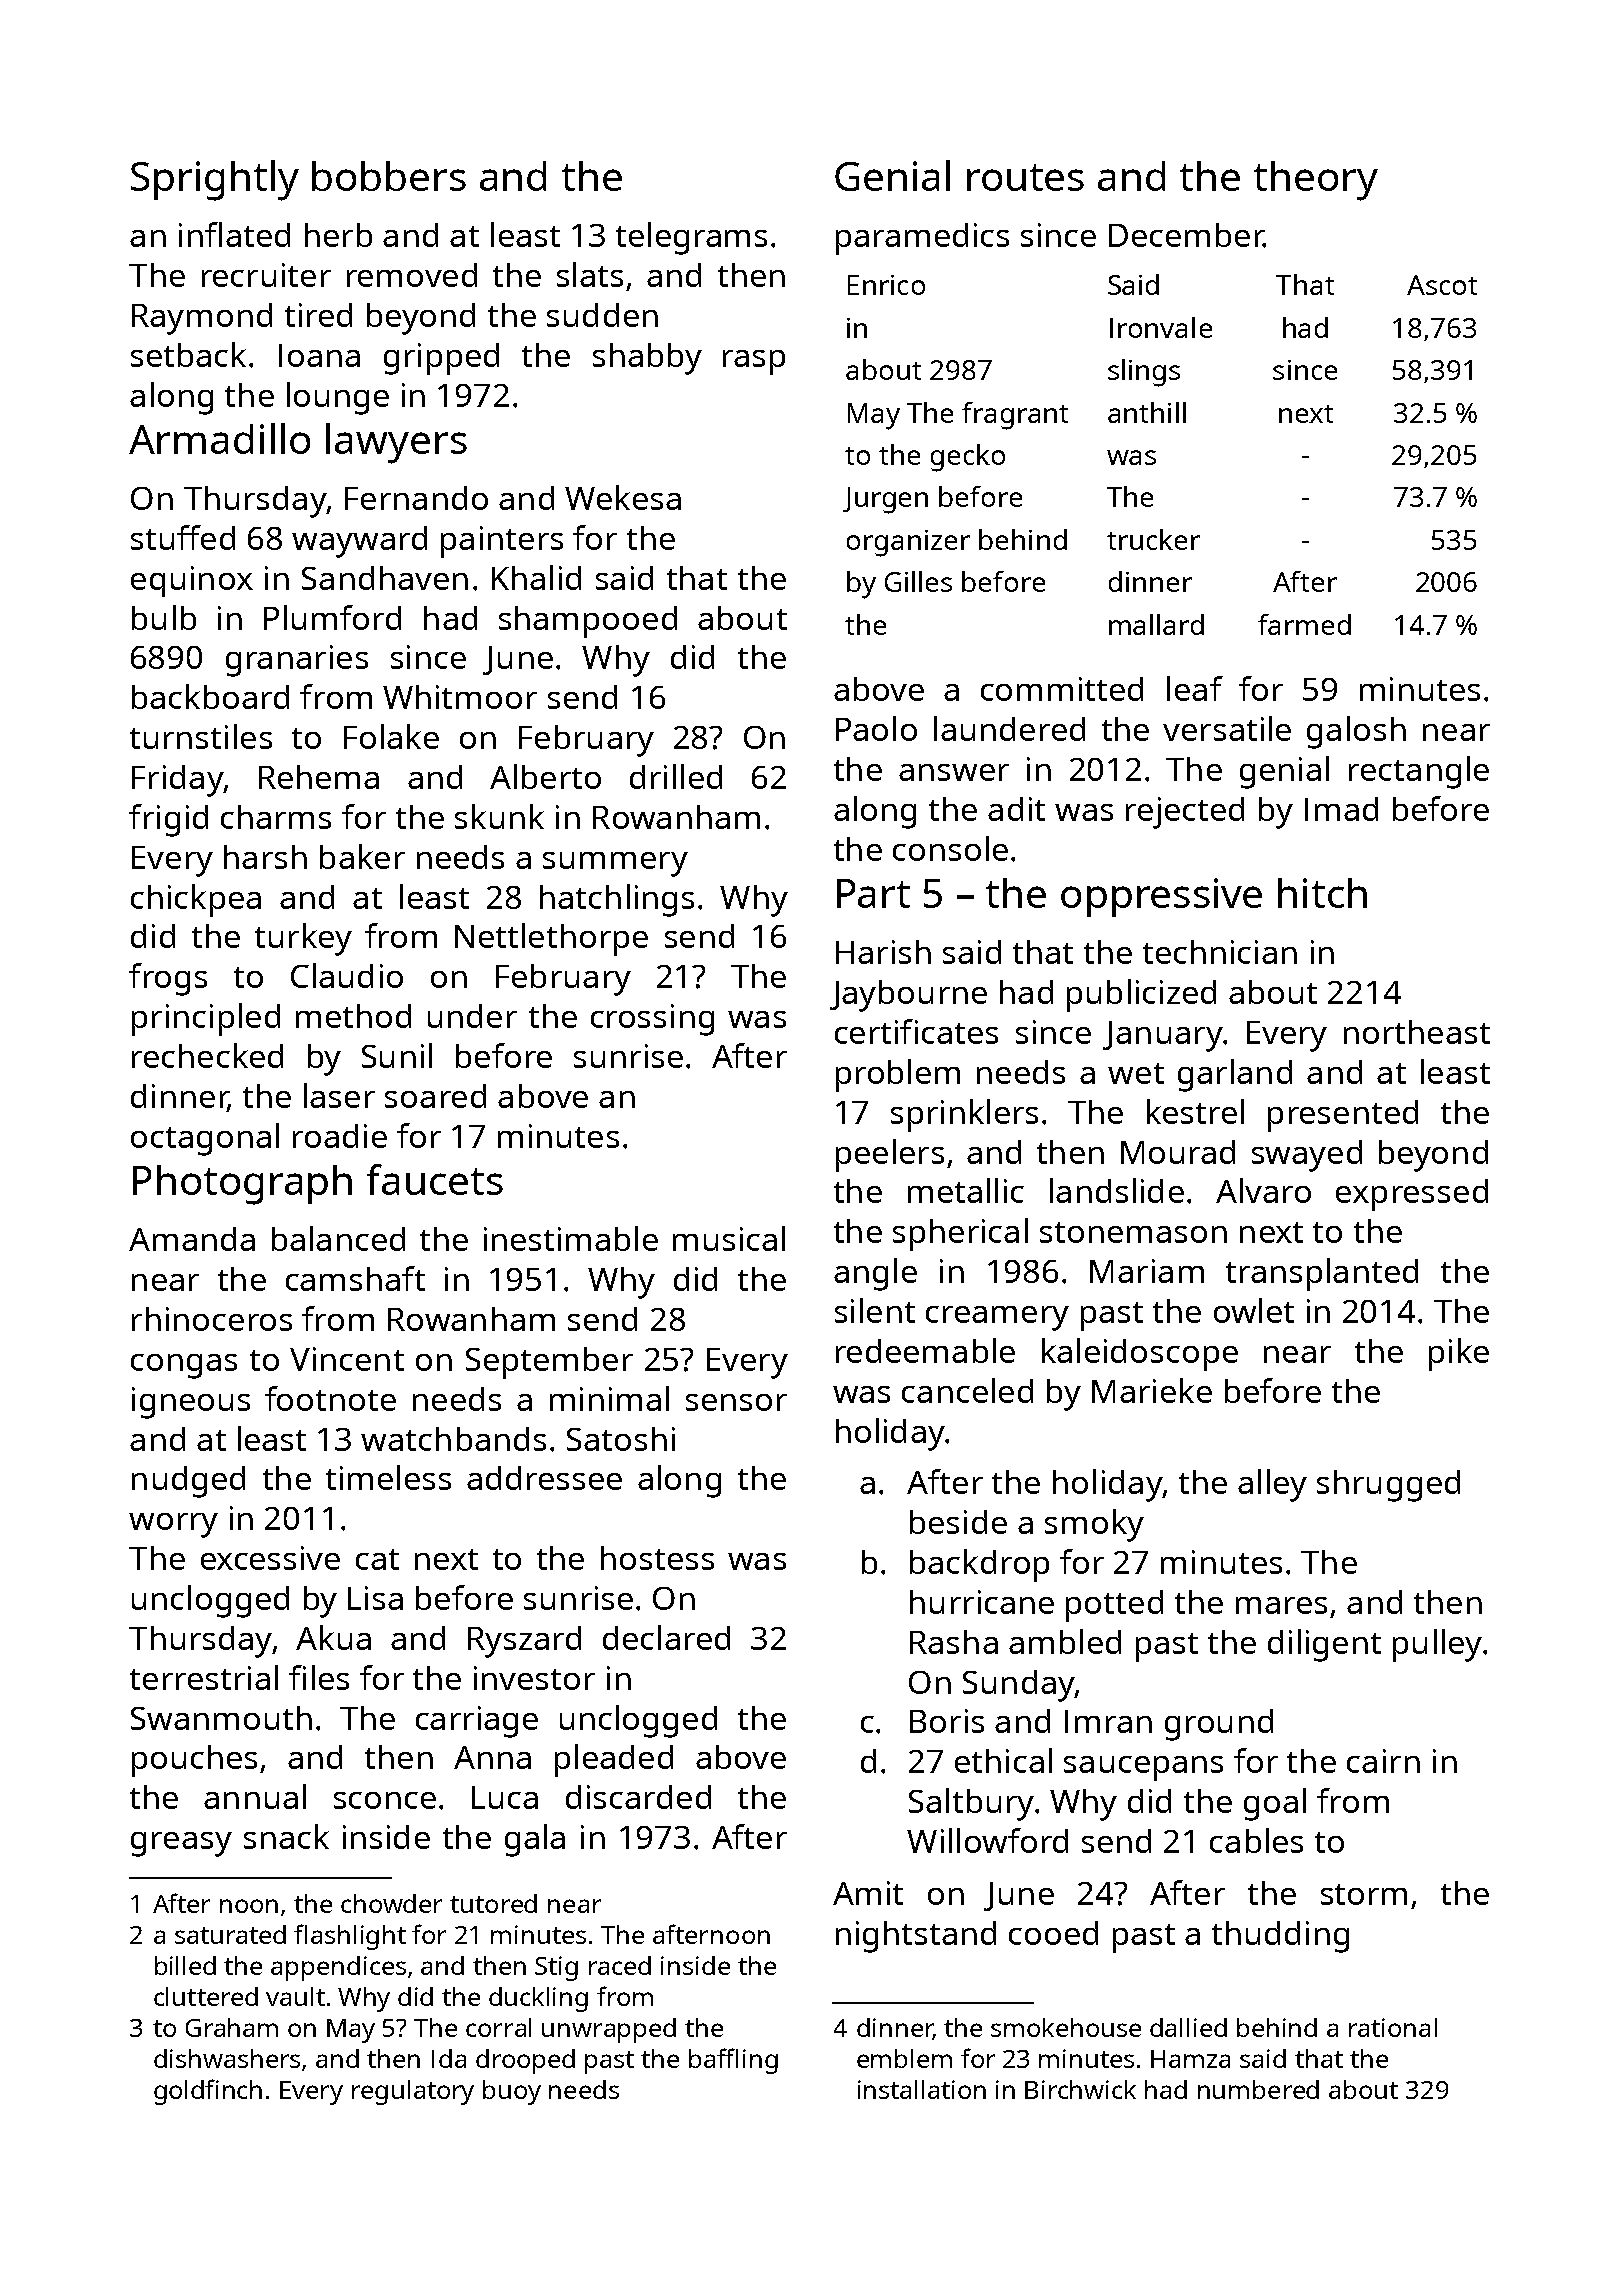  What do you see at coordinates (1341, 809) in the document?
I see `Imad` at bounding box center [1341, 809].
